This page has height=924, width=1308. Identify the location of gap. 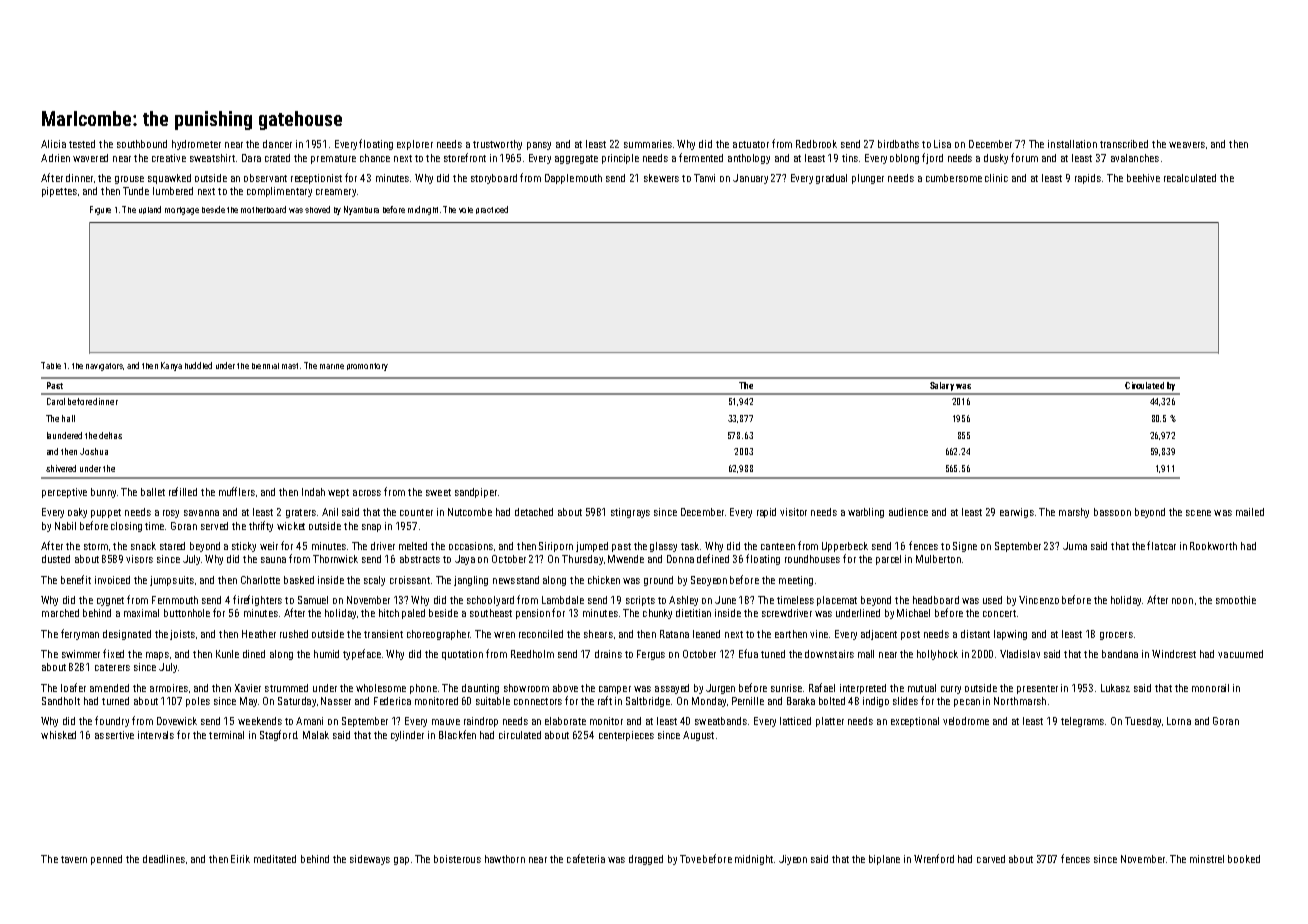
(401, 861).
